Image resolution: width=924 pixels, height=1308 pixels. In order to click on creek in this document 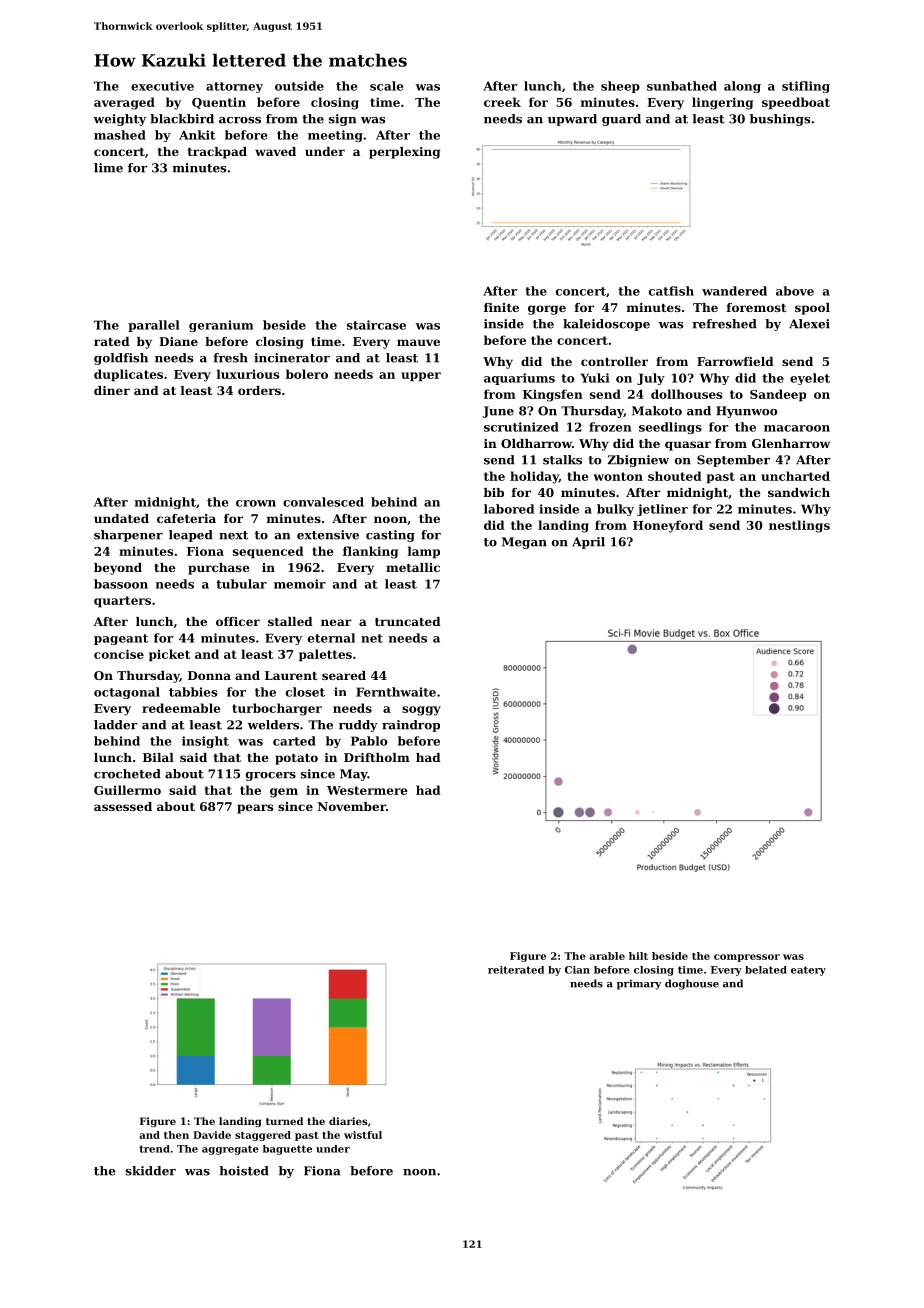, I will do `click(502, 102)`.
